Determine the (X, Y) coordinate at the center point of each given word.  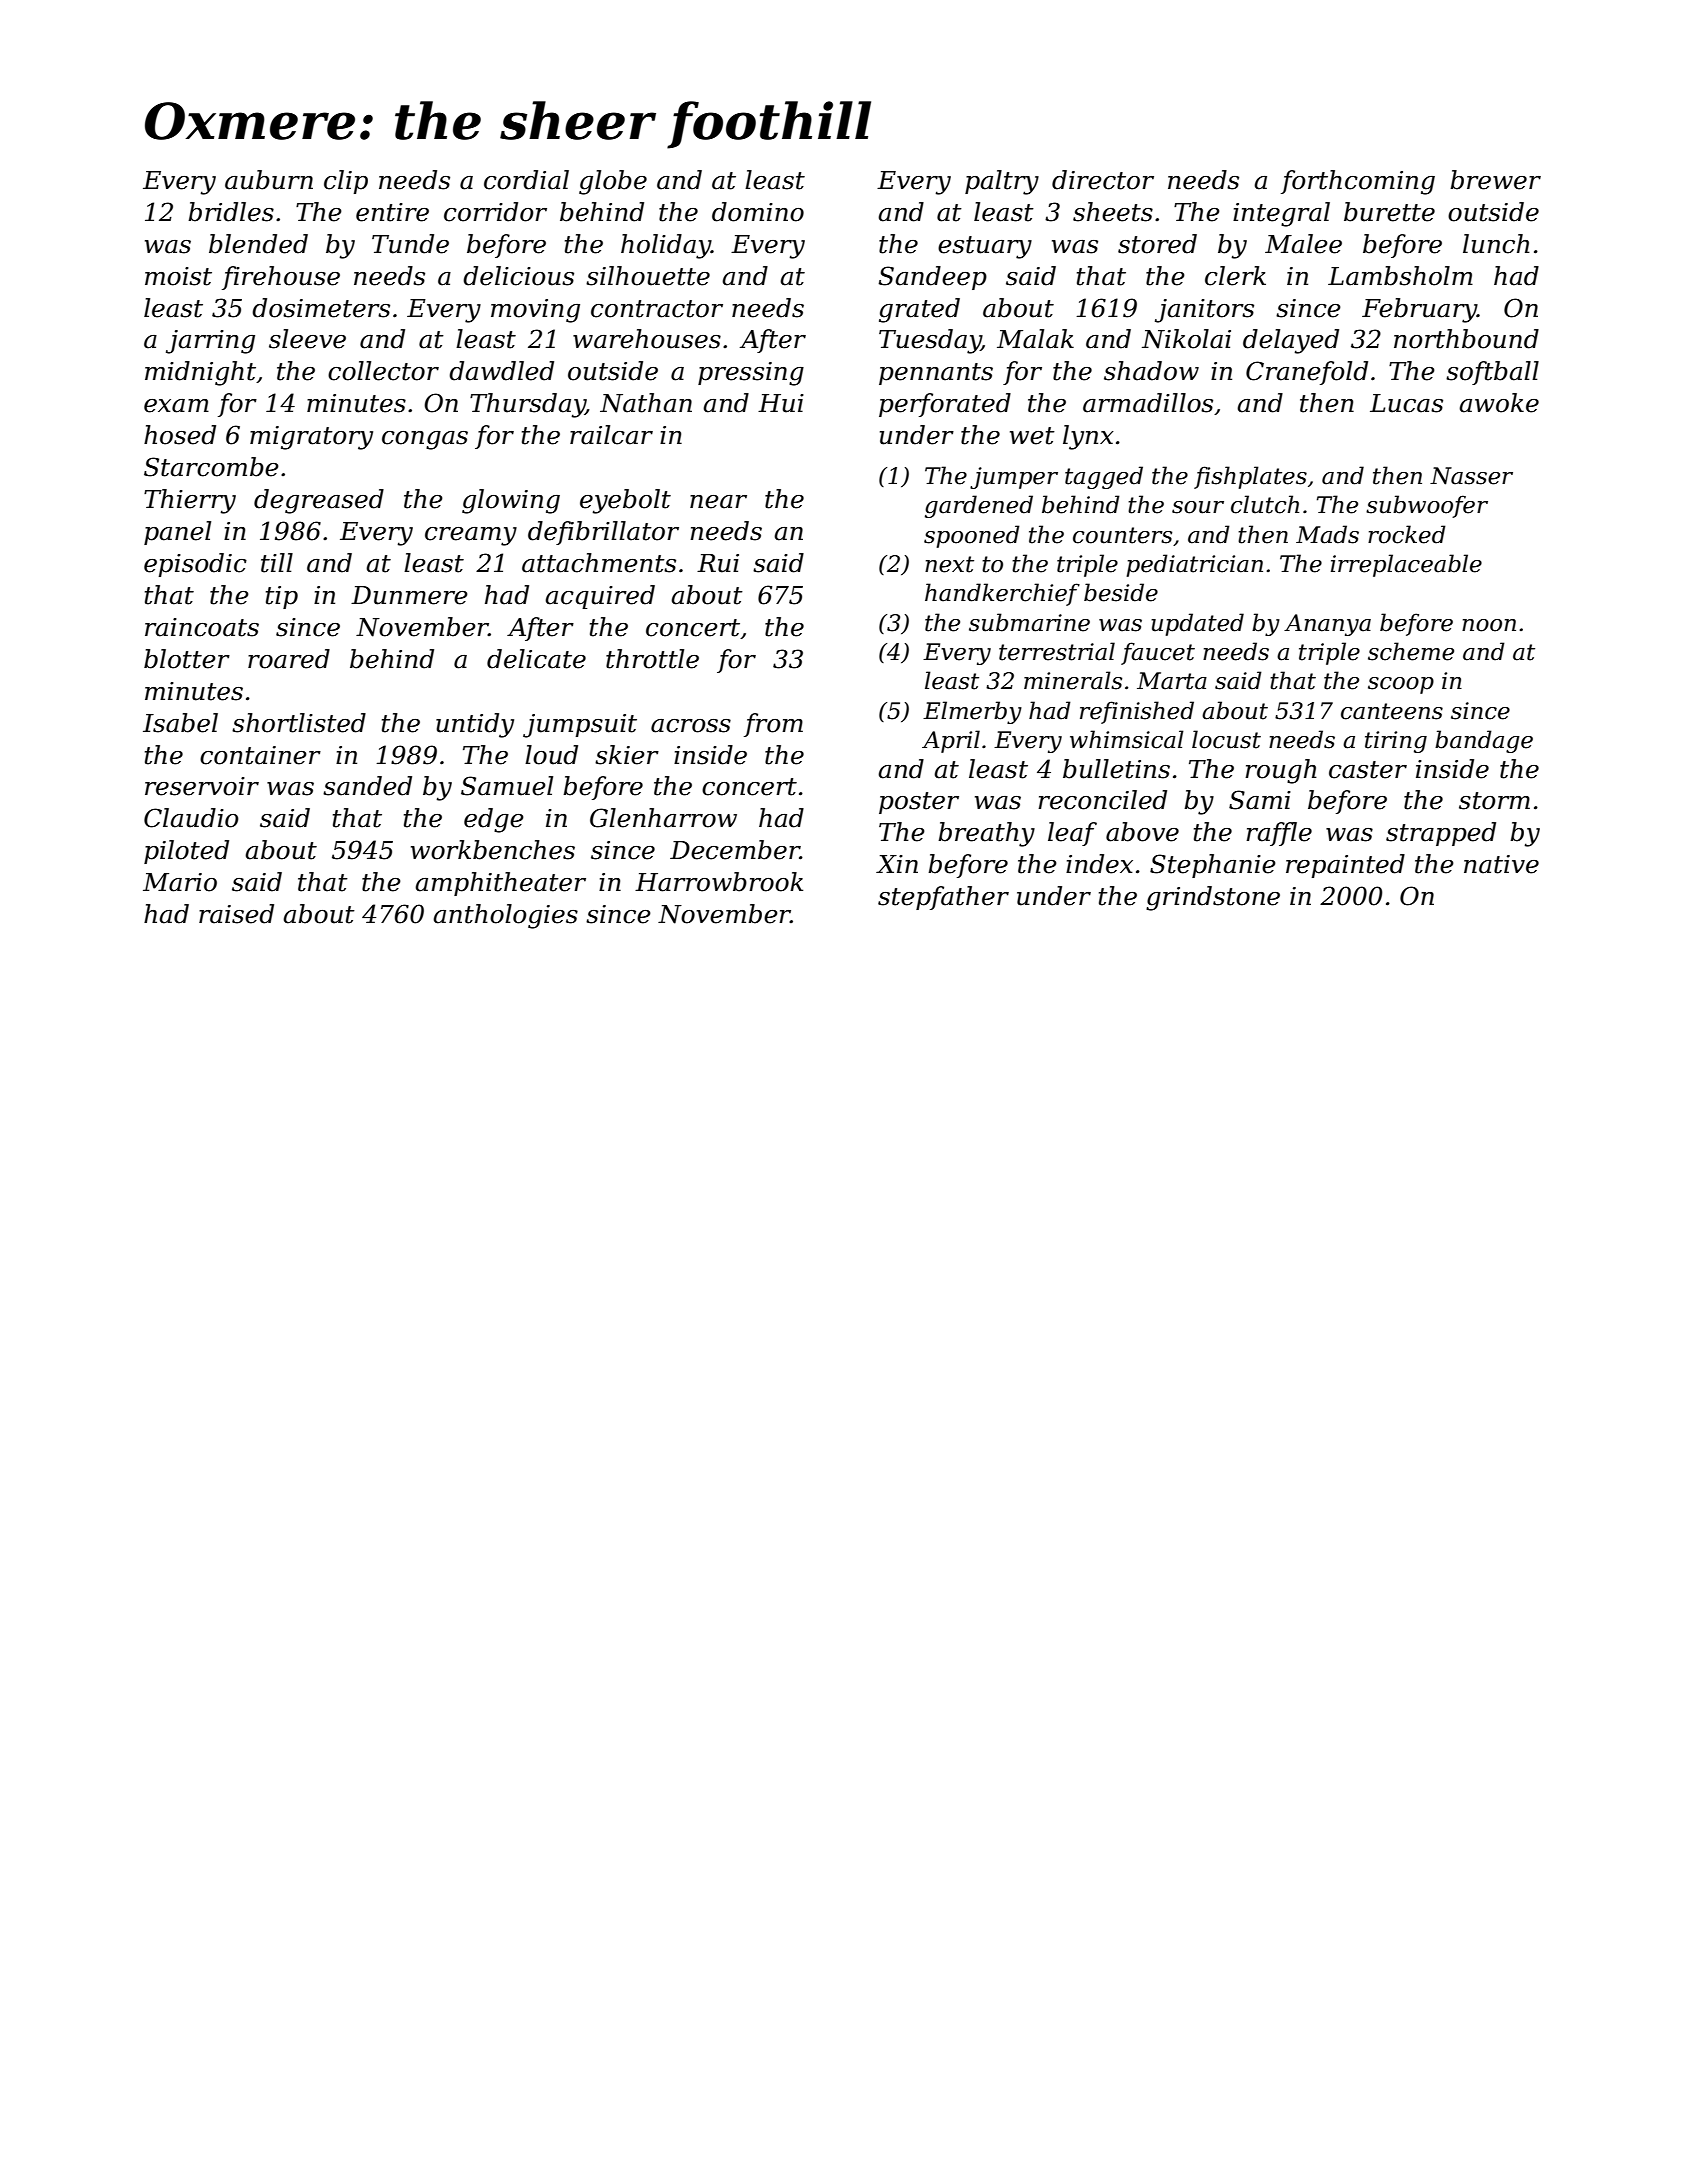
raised (236, 914)
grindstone (1213, 898)
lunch (1496, 244)
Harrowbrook (719, 882)
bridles (231, 212)
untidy (475, 725)
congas (425, 440)
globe (613, 182)
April (951, 741)
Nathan (646, 403)
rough (1281, 771)
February (1419, 310)
